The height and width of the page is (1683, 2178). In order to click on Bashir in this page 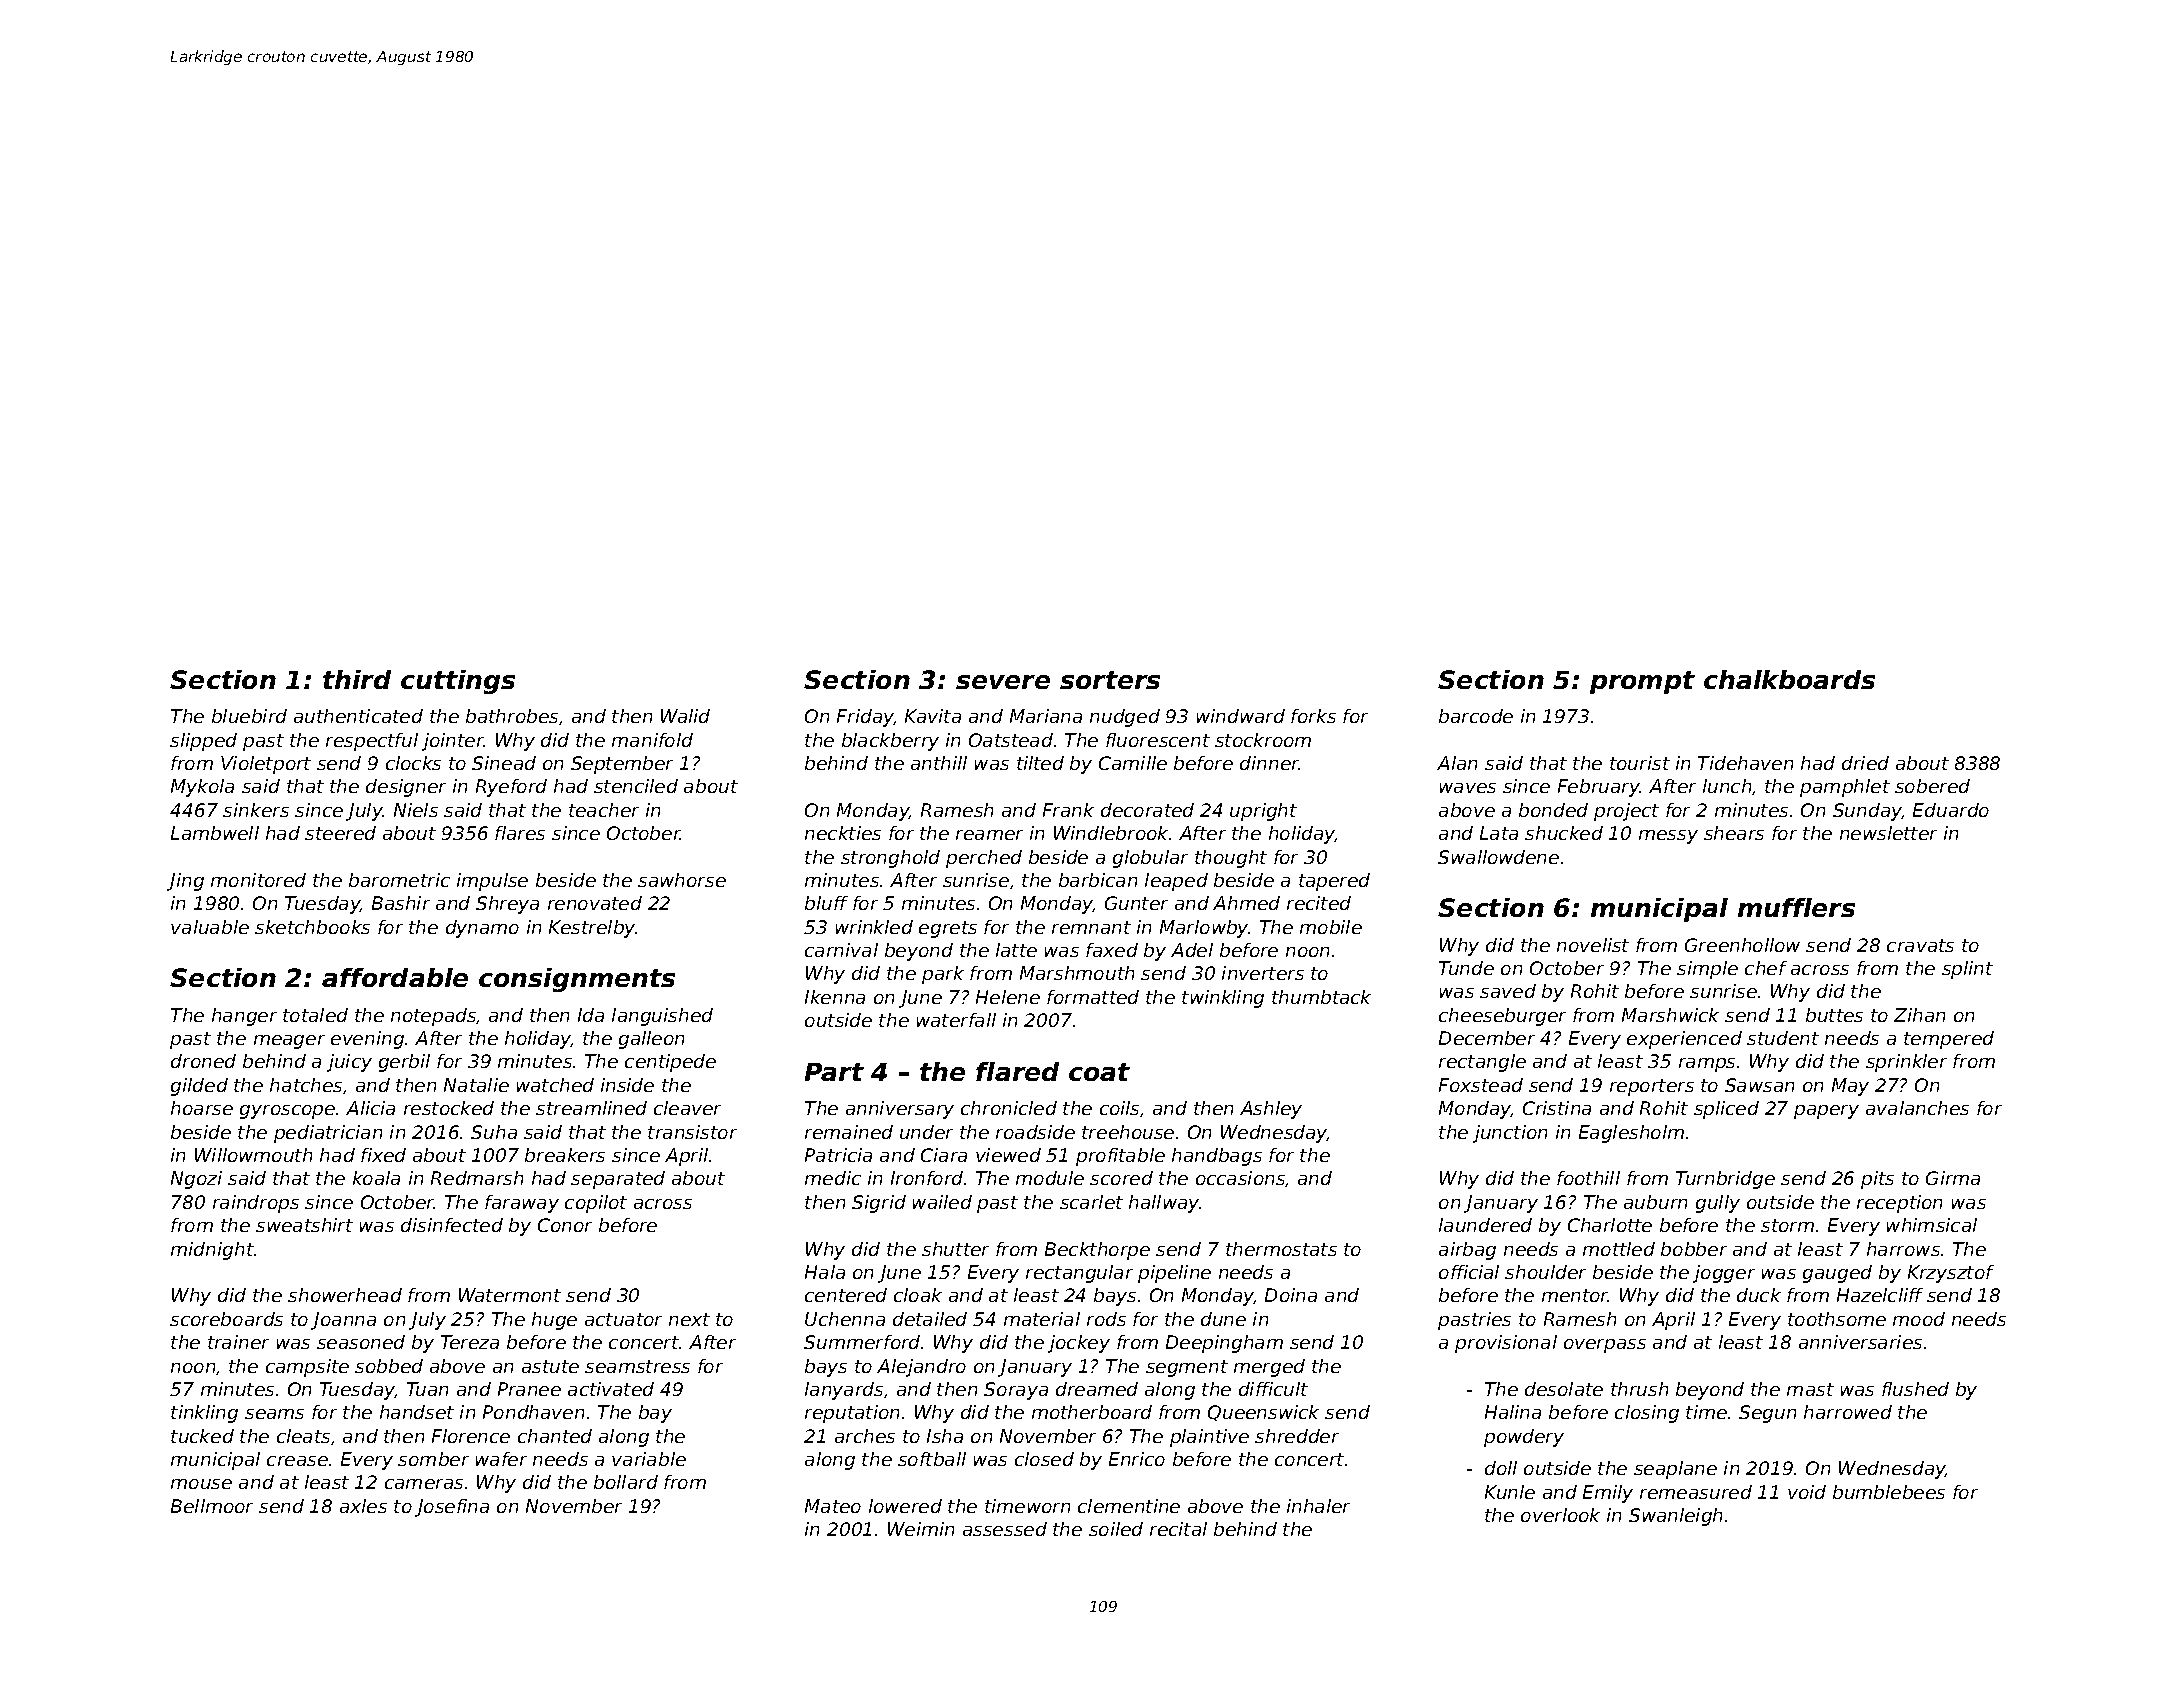, I will do `click(401, 903)`.
